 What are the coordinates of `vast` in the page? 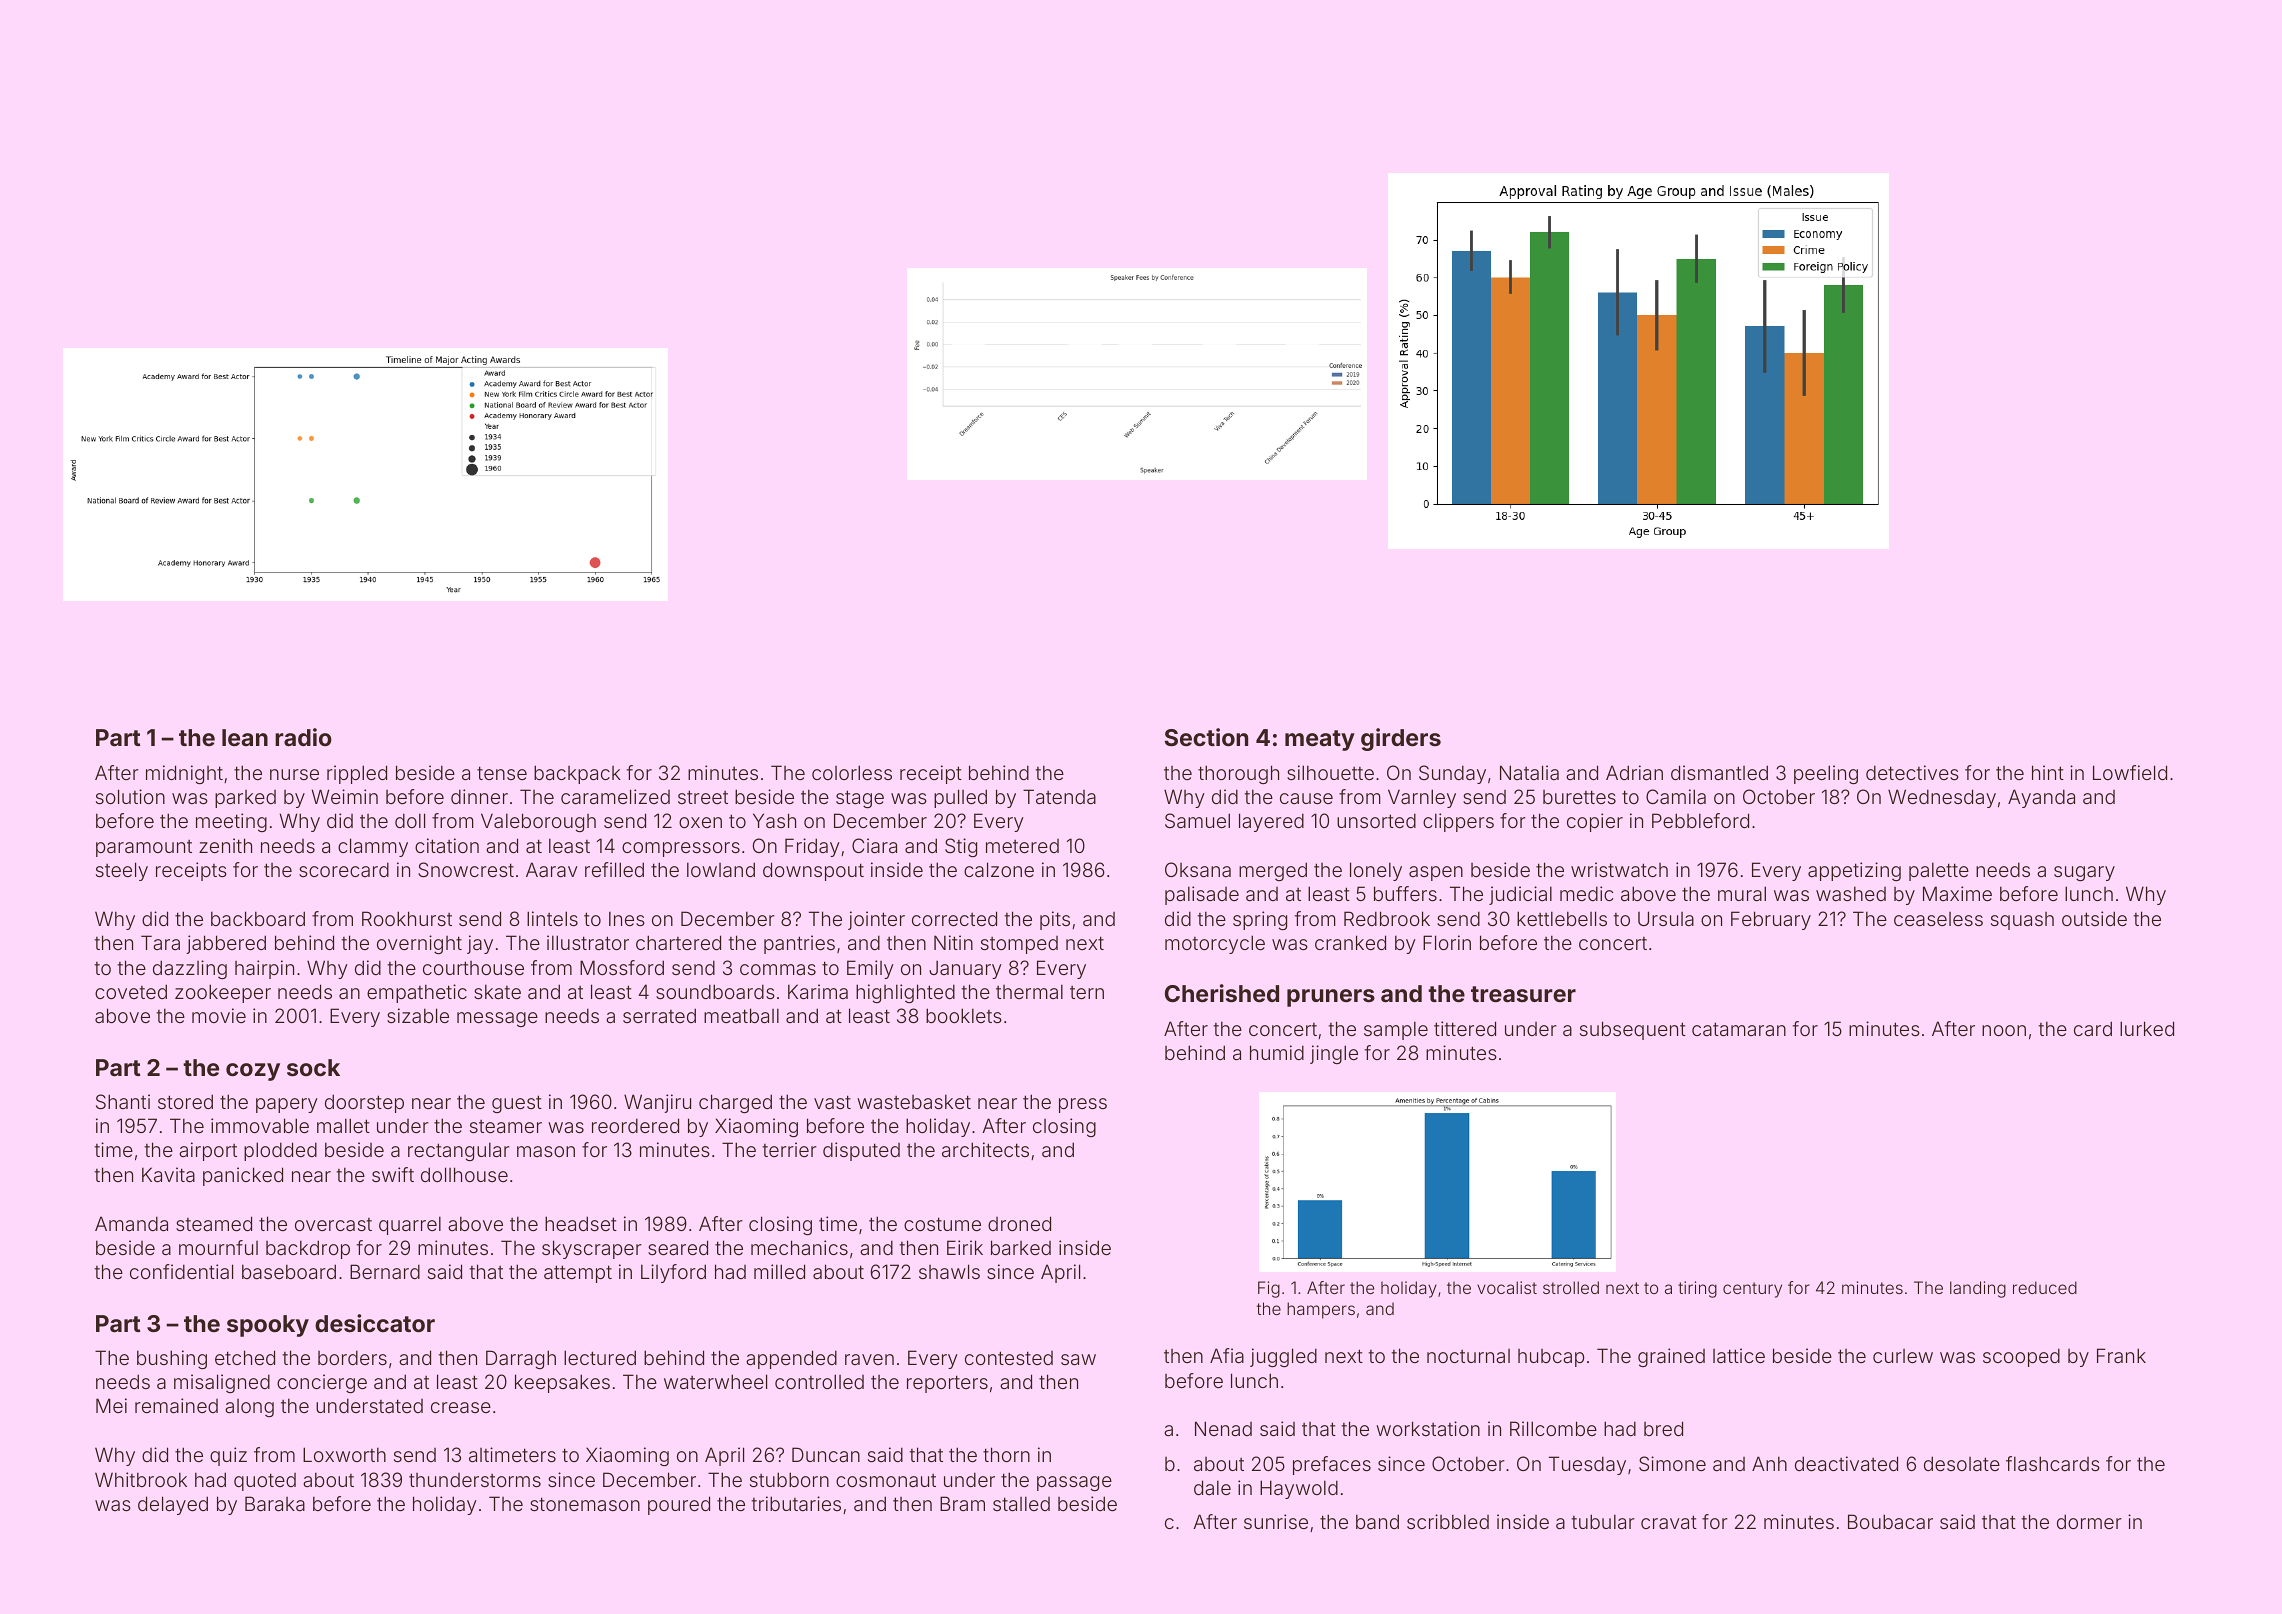 It's located at (832, 1102).
